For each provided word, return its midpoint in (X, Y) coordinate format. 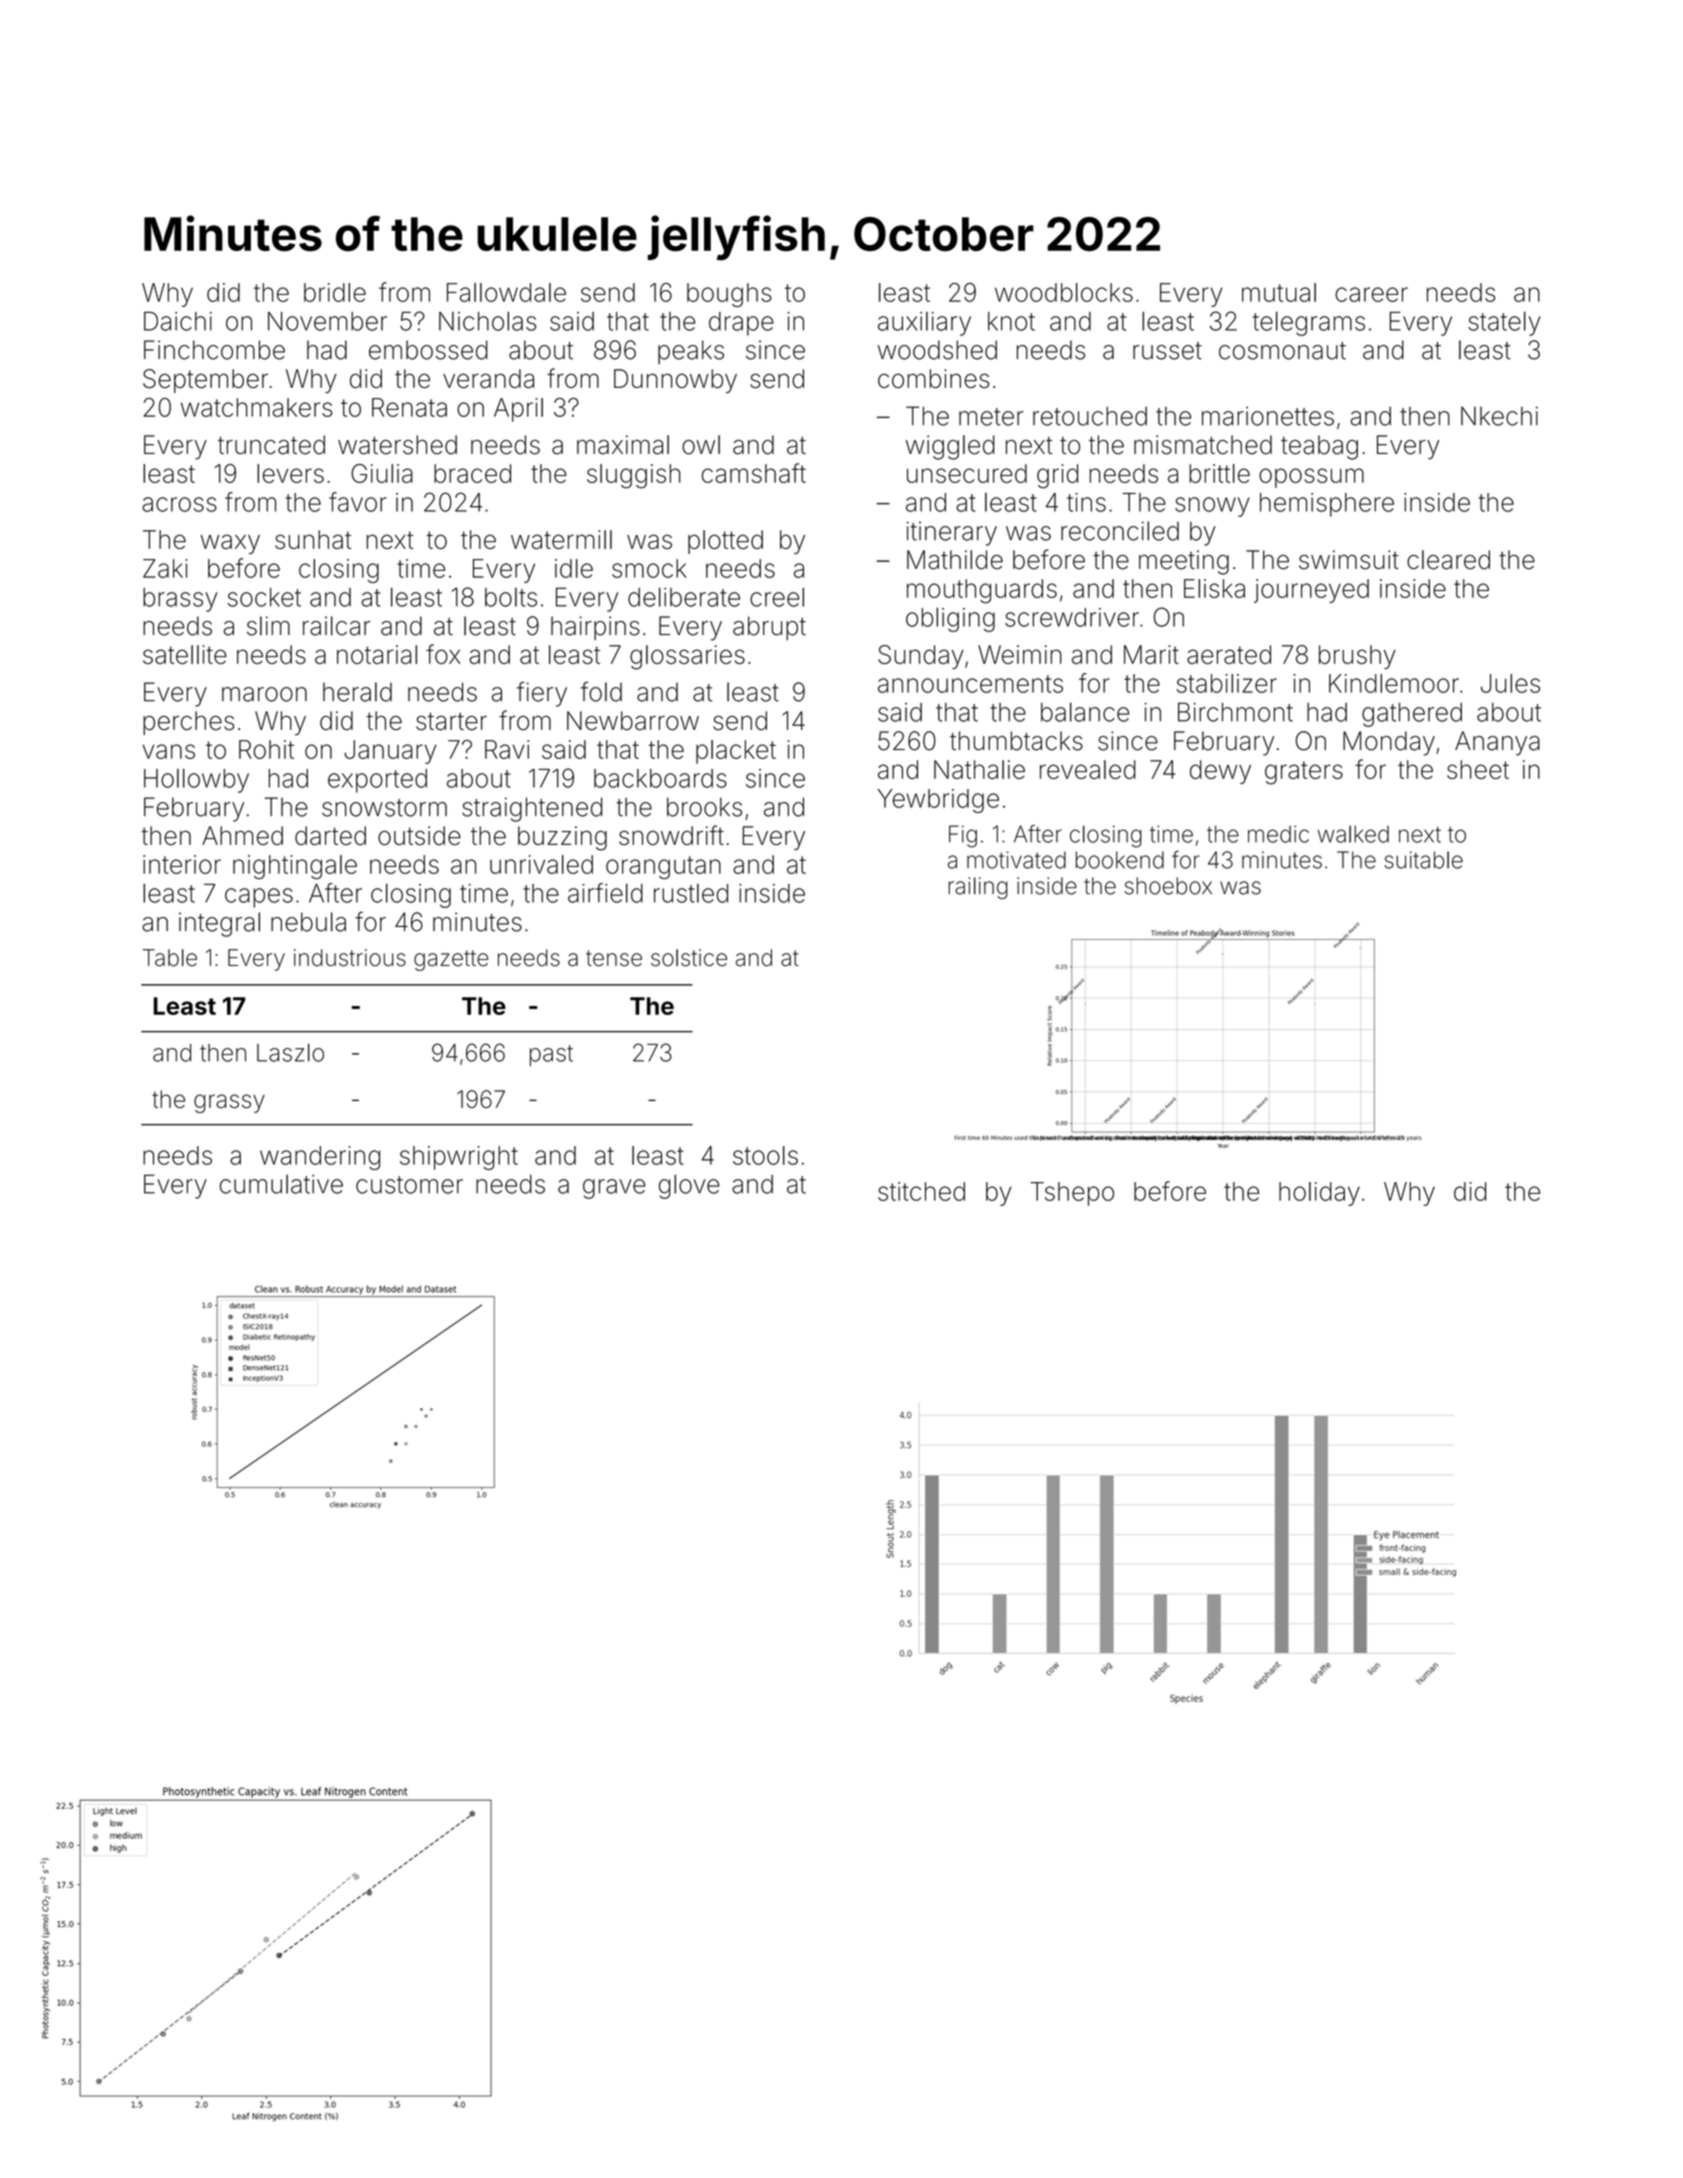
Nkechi (1499, 416)
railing (978, 888)
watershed (397, 445)
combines (933, 378)
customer (409, 1185)
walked (1353, 834)
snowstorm (384, 808)
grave (614, 1189)
